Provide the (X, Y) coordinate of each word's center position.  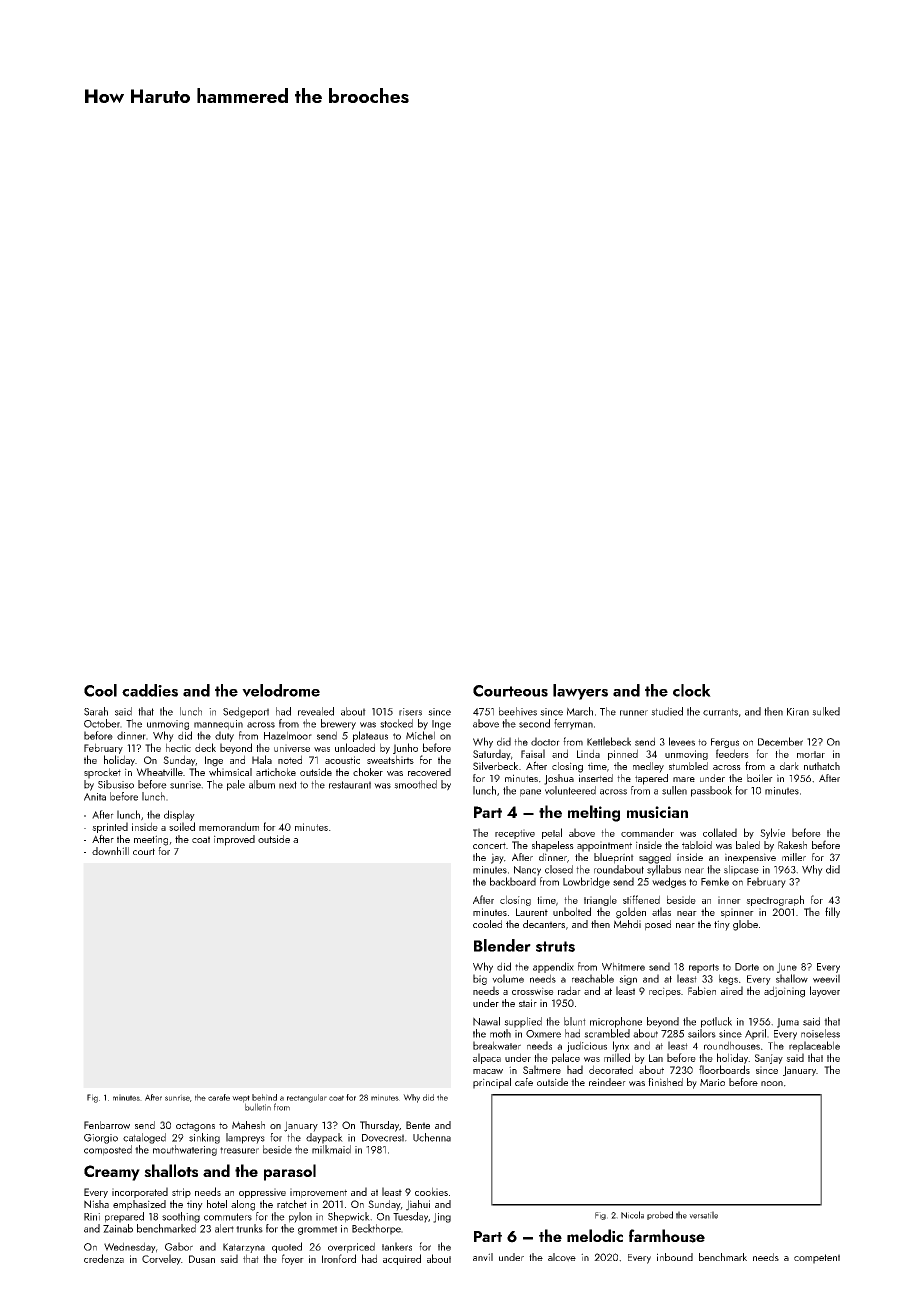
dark (789, 766)
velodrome (281, 690)
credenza (104, 1258)
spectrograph (775, 900)
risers (410, 712)
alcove (562, 1257)
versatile (703, 1215)
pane (530, 793)
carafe (219, 1097)
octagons (195, 1127)
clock (692, 690)
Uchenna (432, 1137)
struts (555, 946)
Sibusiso (116, 784)
